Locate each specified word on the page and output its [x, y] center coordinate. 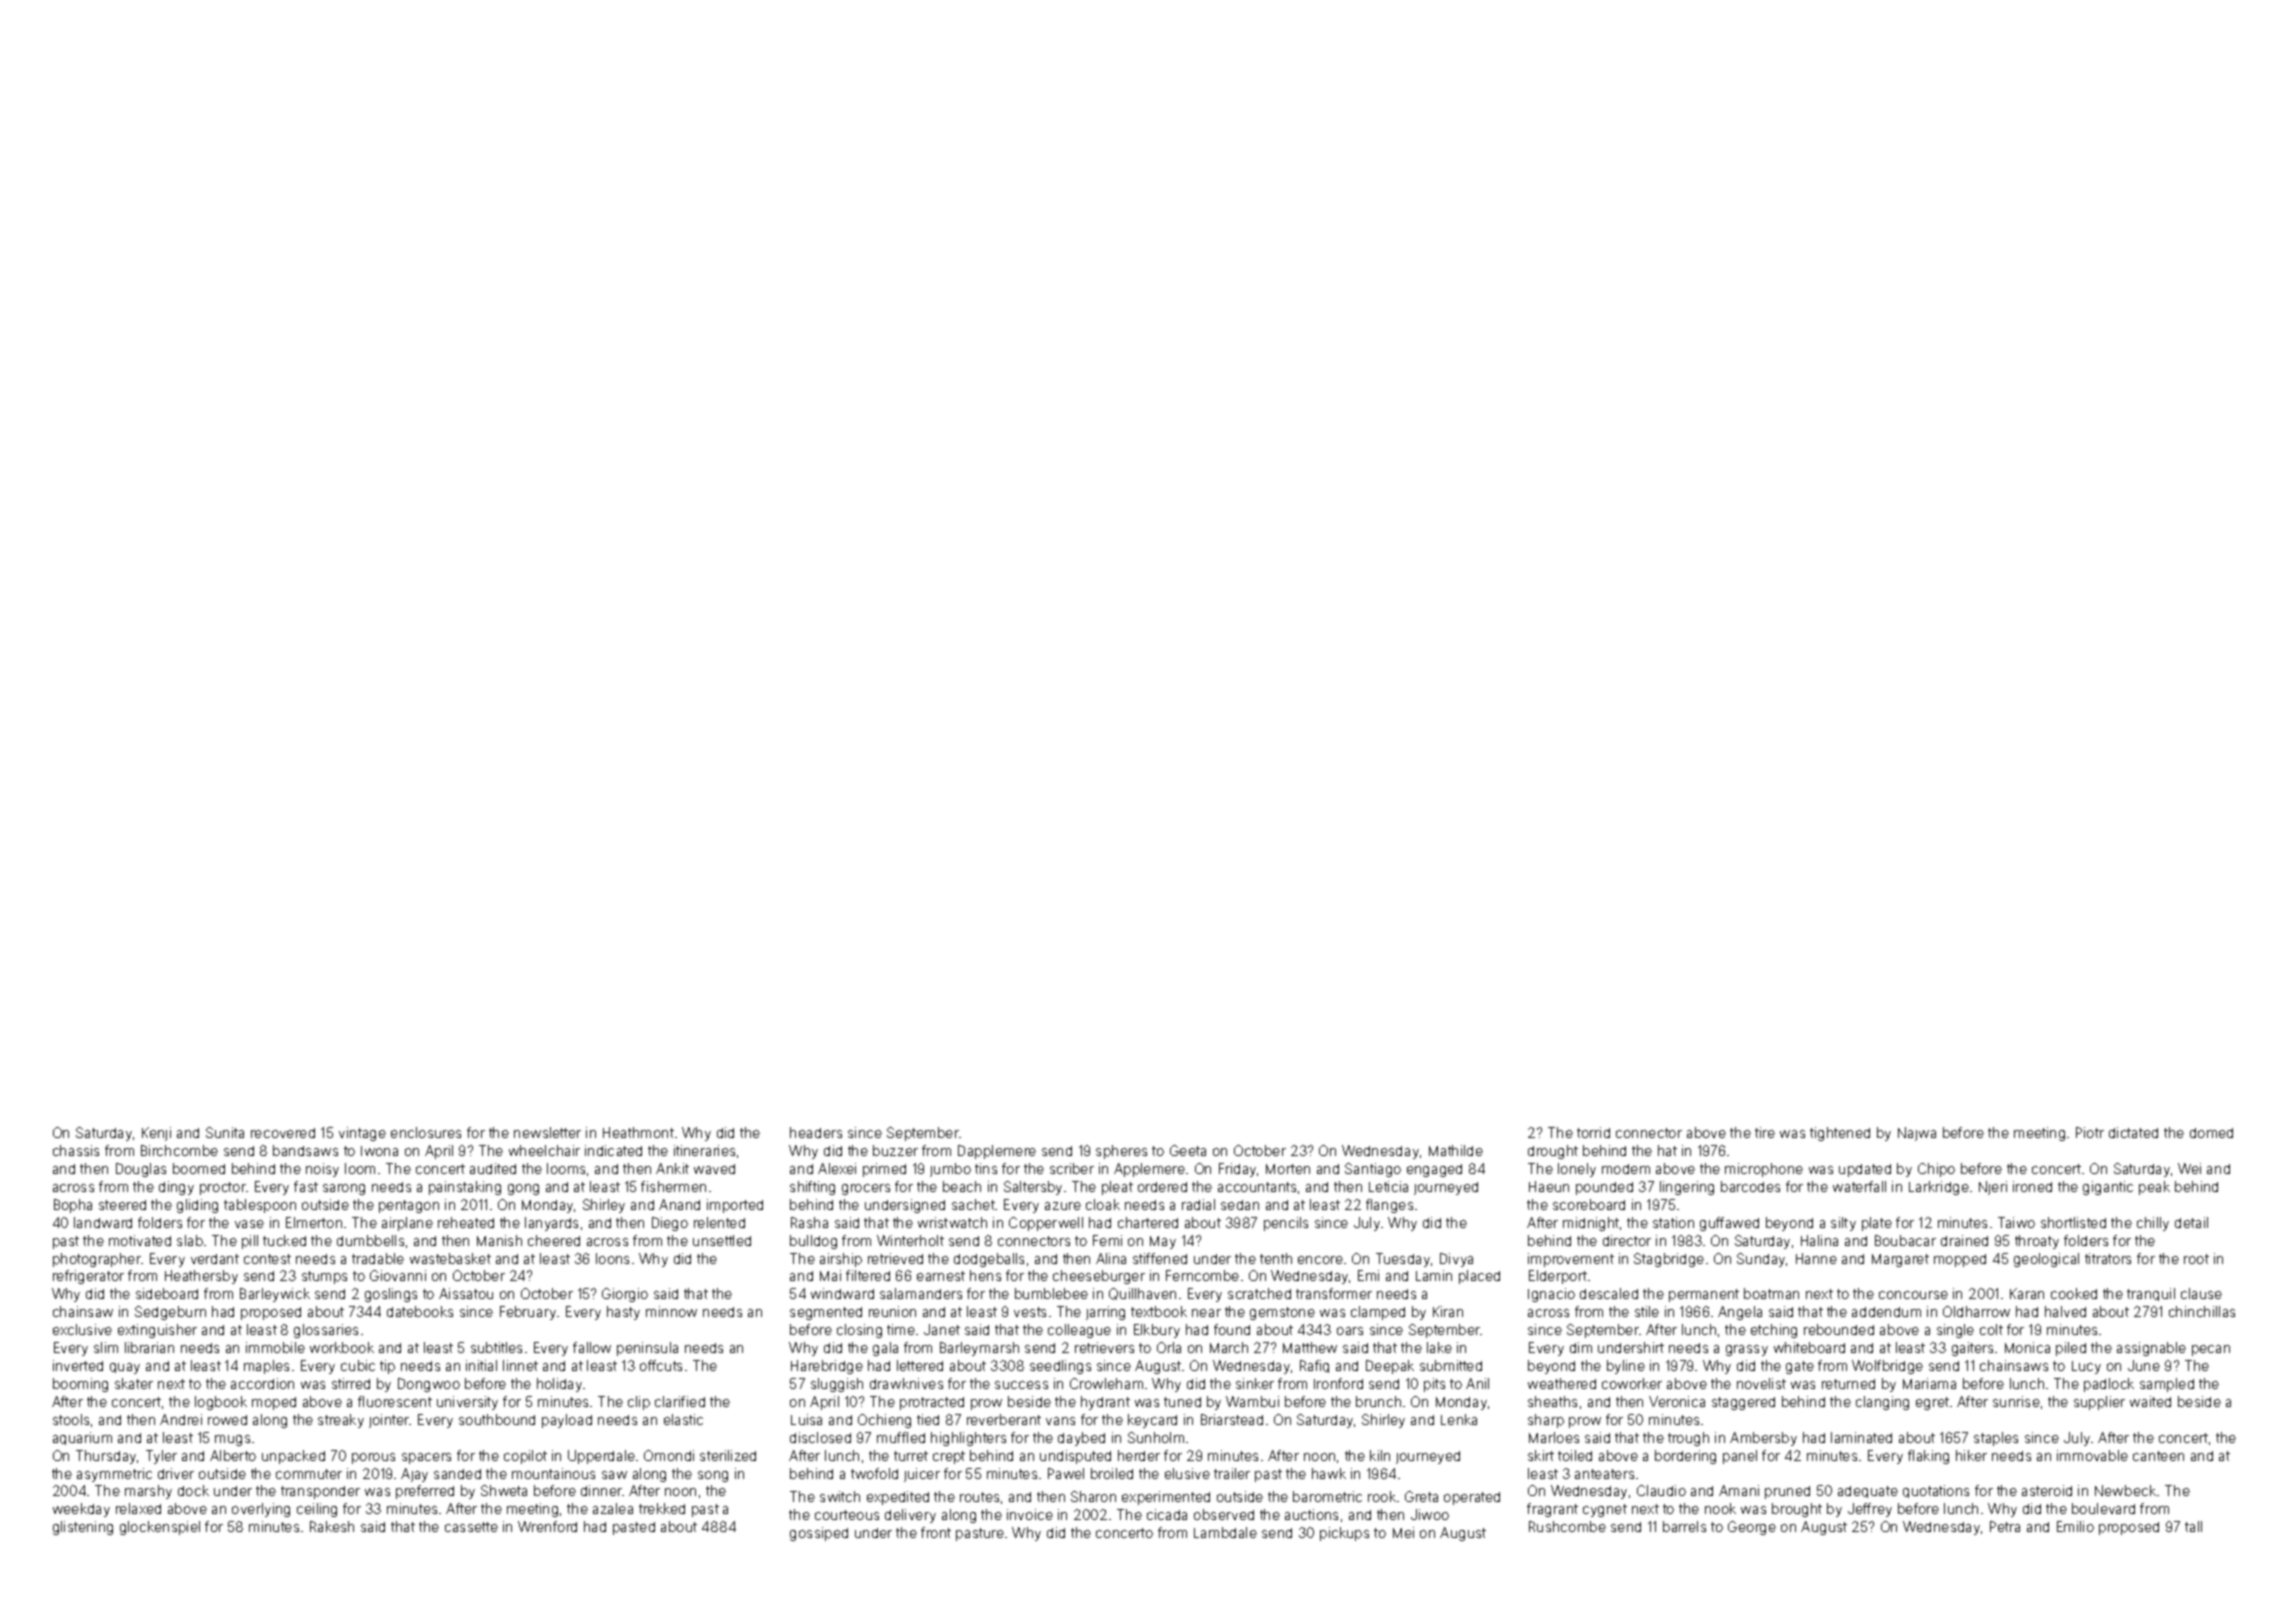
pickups [1344, 1534]
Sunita [225, 1132]
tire [1765, 1132]
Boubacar [1905, 1240]
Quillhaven [1142, 1294]
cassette [471, 1527]
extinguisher [157, 1331]
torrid [1593, 1132]
